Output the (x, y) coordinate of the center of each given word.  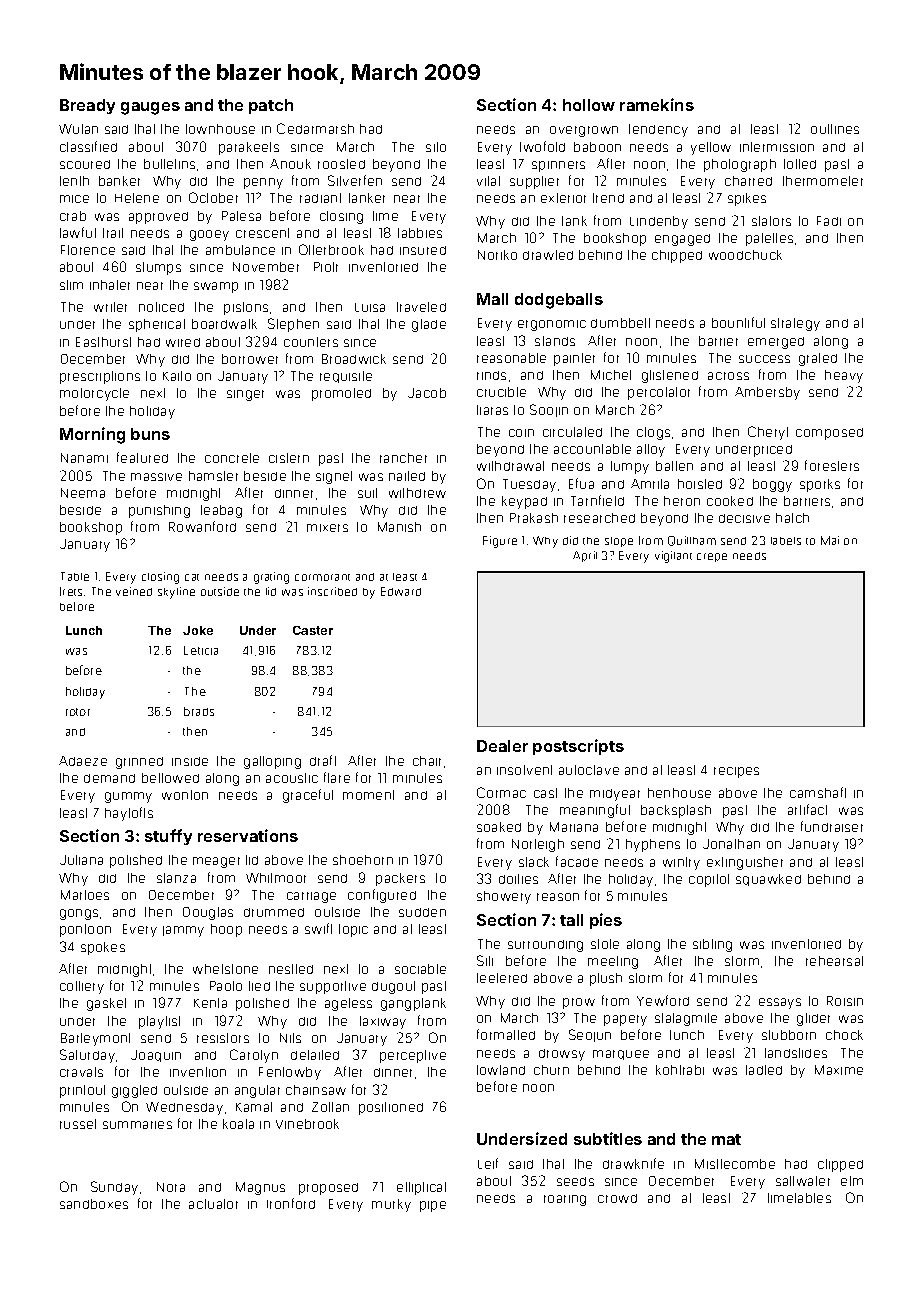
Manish (399, 527)
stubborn (789, 1035)
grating (271, 578)
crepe (712, 557)
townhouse (220, 129)
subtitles (608, 1138)
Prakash (534, 518)
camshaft (818, 792)
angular (257, 1091)
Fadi (829, 221)
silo (436, 147)
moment (368, 795)
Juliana (81, 860)
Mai (830, 540)
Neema (83, 493)
